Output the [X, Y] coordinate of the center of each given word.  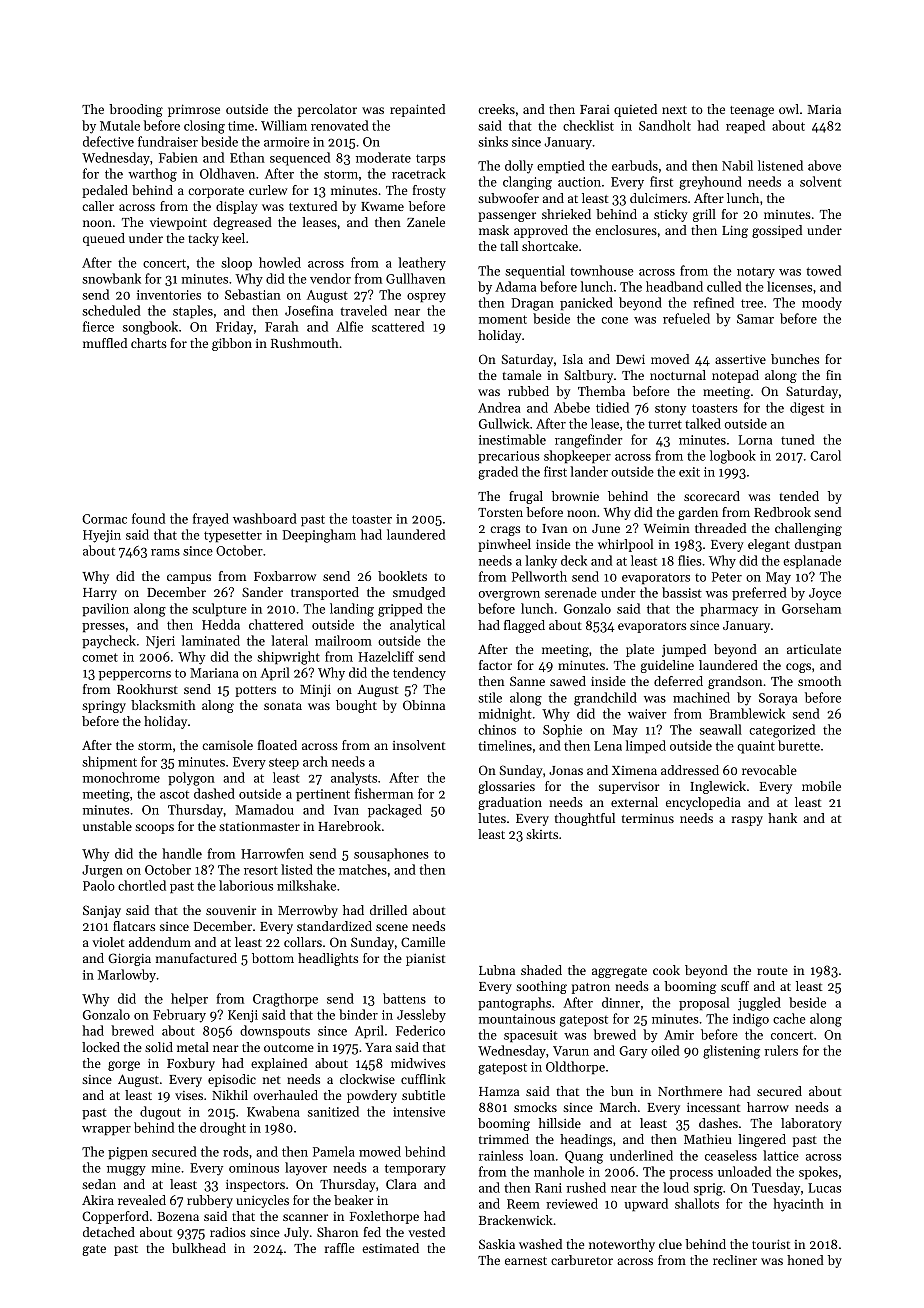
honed [805, 1260]
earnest [526, 1261]
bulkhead [199, 1248]
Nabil [737, 165]
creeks [496, 109]
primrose [194, 110]
